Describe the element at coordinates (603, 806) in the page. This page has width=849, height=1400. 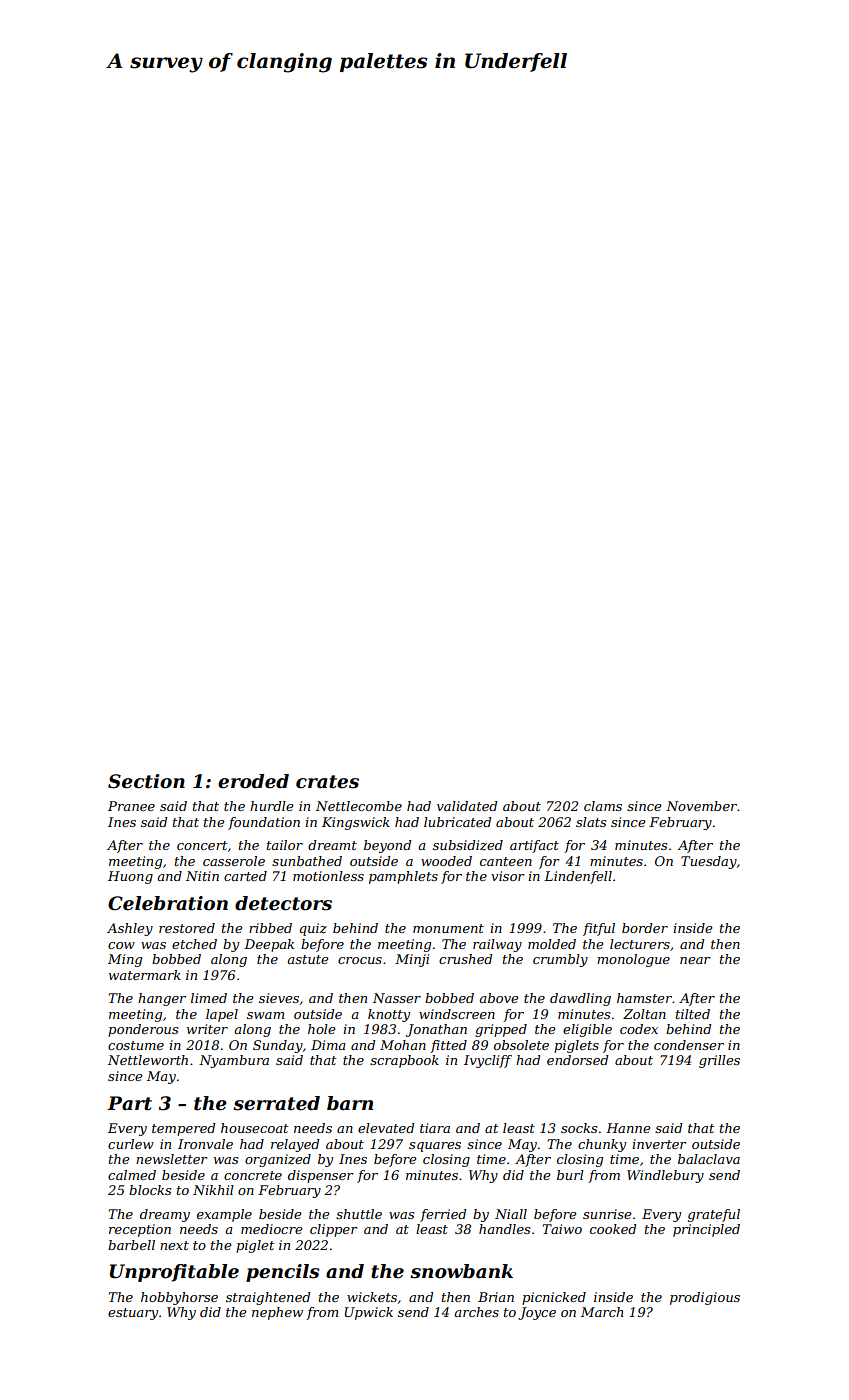
I see `clams` at that location.
